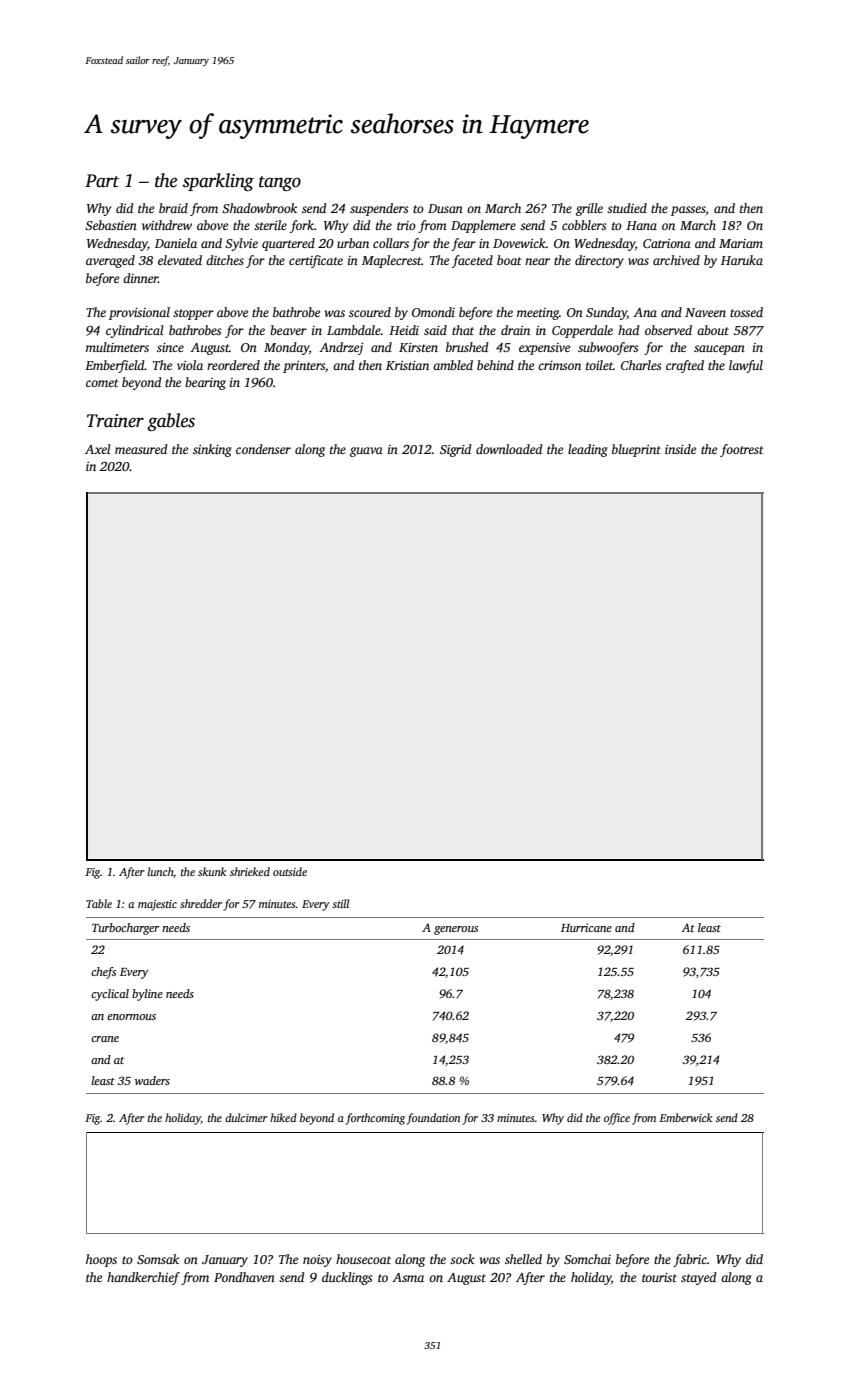 This image has width=849, height=1400. What do you see at coordinates (117, 347) in the image?
I see `multimeters` at bounding box center [117, 347].
